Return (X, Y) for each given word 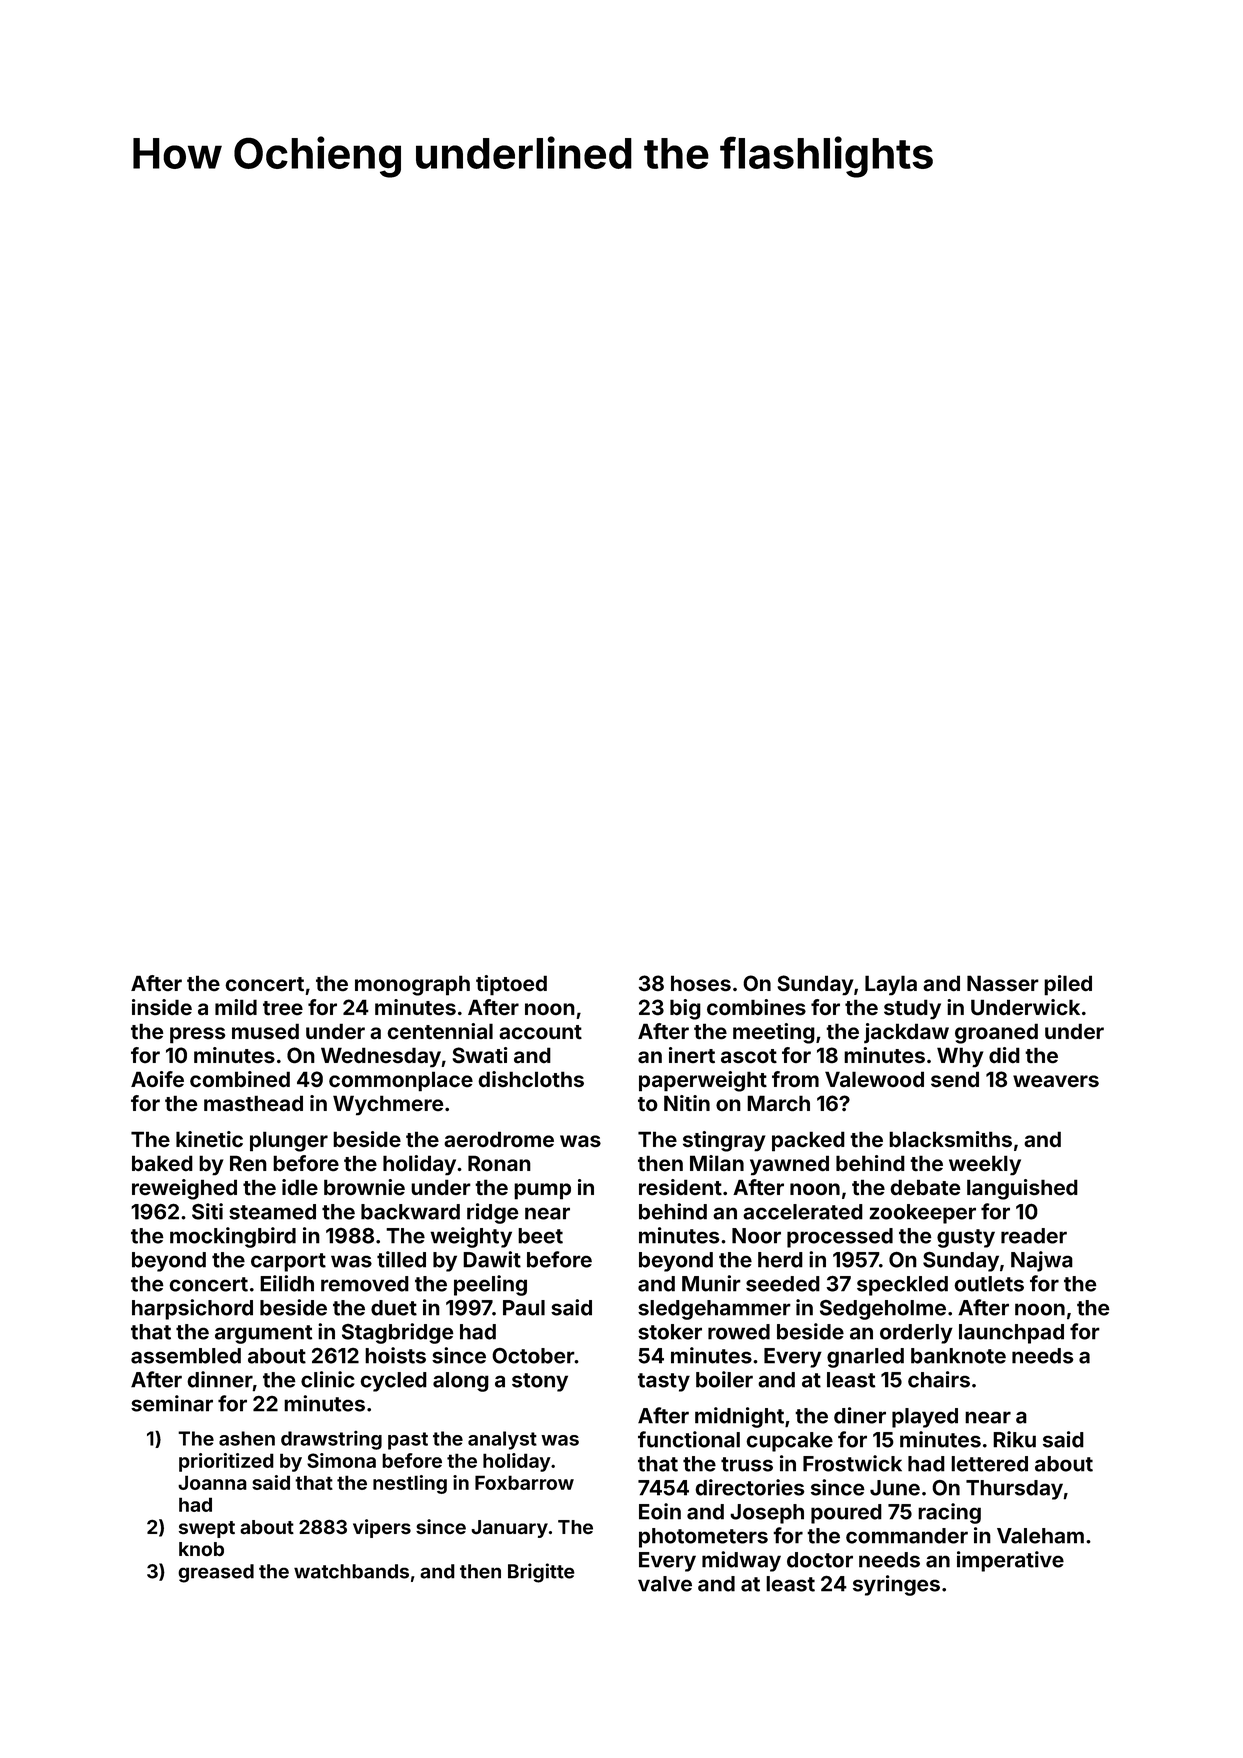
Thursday (1014, 1490)
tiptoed (511, 985)
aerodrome (499, 1139)
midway (741, 1561)
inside (162, 1007)
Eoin (660, 1511)
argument (263, 1334)
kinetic (209, 1139)
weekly (985, 1165)
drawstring (331, 1440)
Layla (891, 985)
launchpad (1011, 1334)
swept (207, 1529)
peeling (490, 1285)
